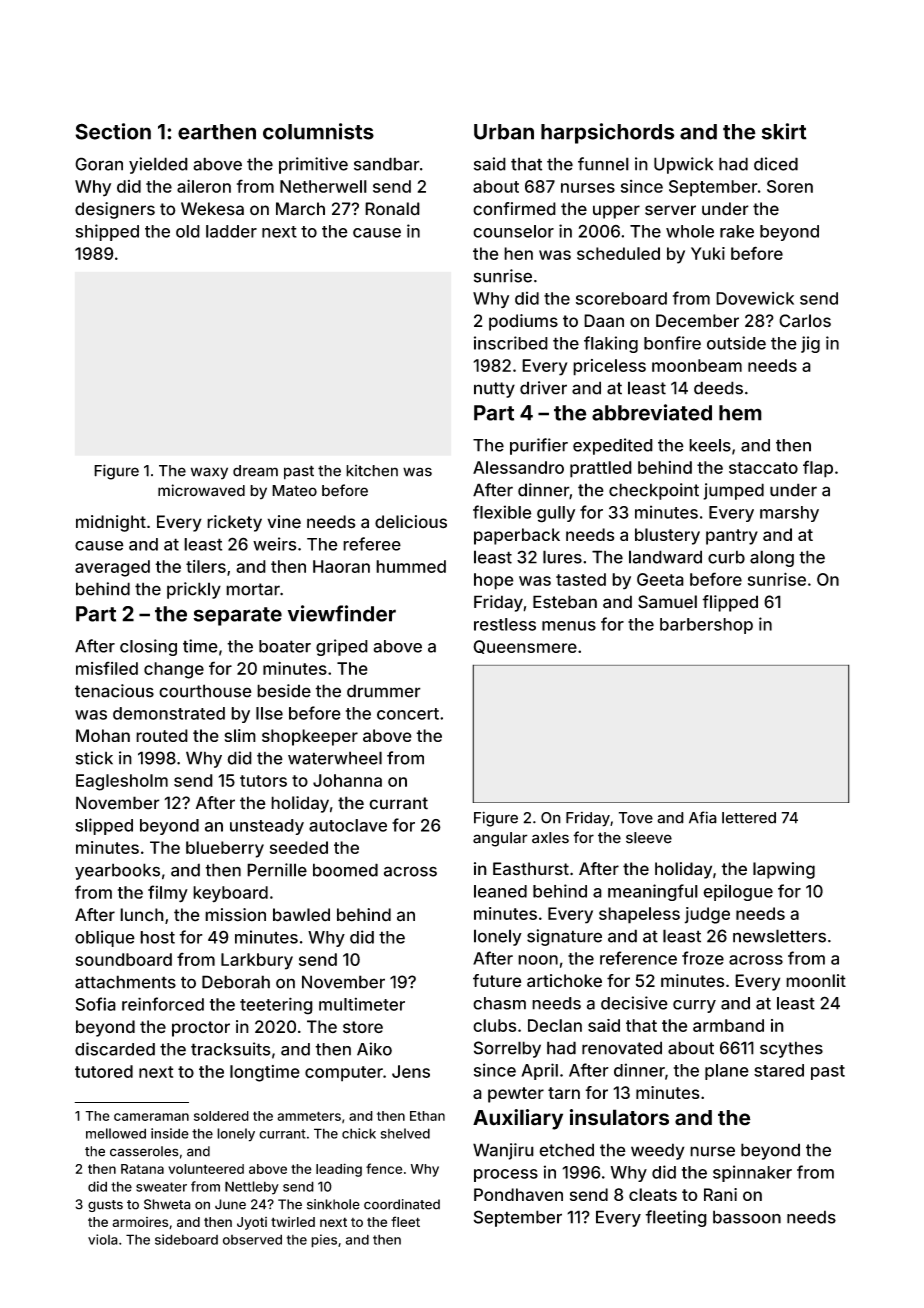 Image resolution: width=924 pixels, height=1308 pixels. What do you see at coordinates (206, 1169) in the document?
I see `volunteered` at bounding box center [206, 1169].
